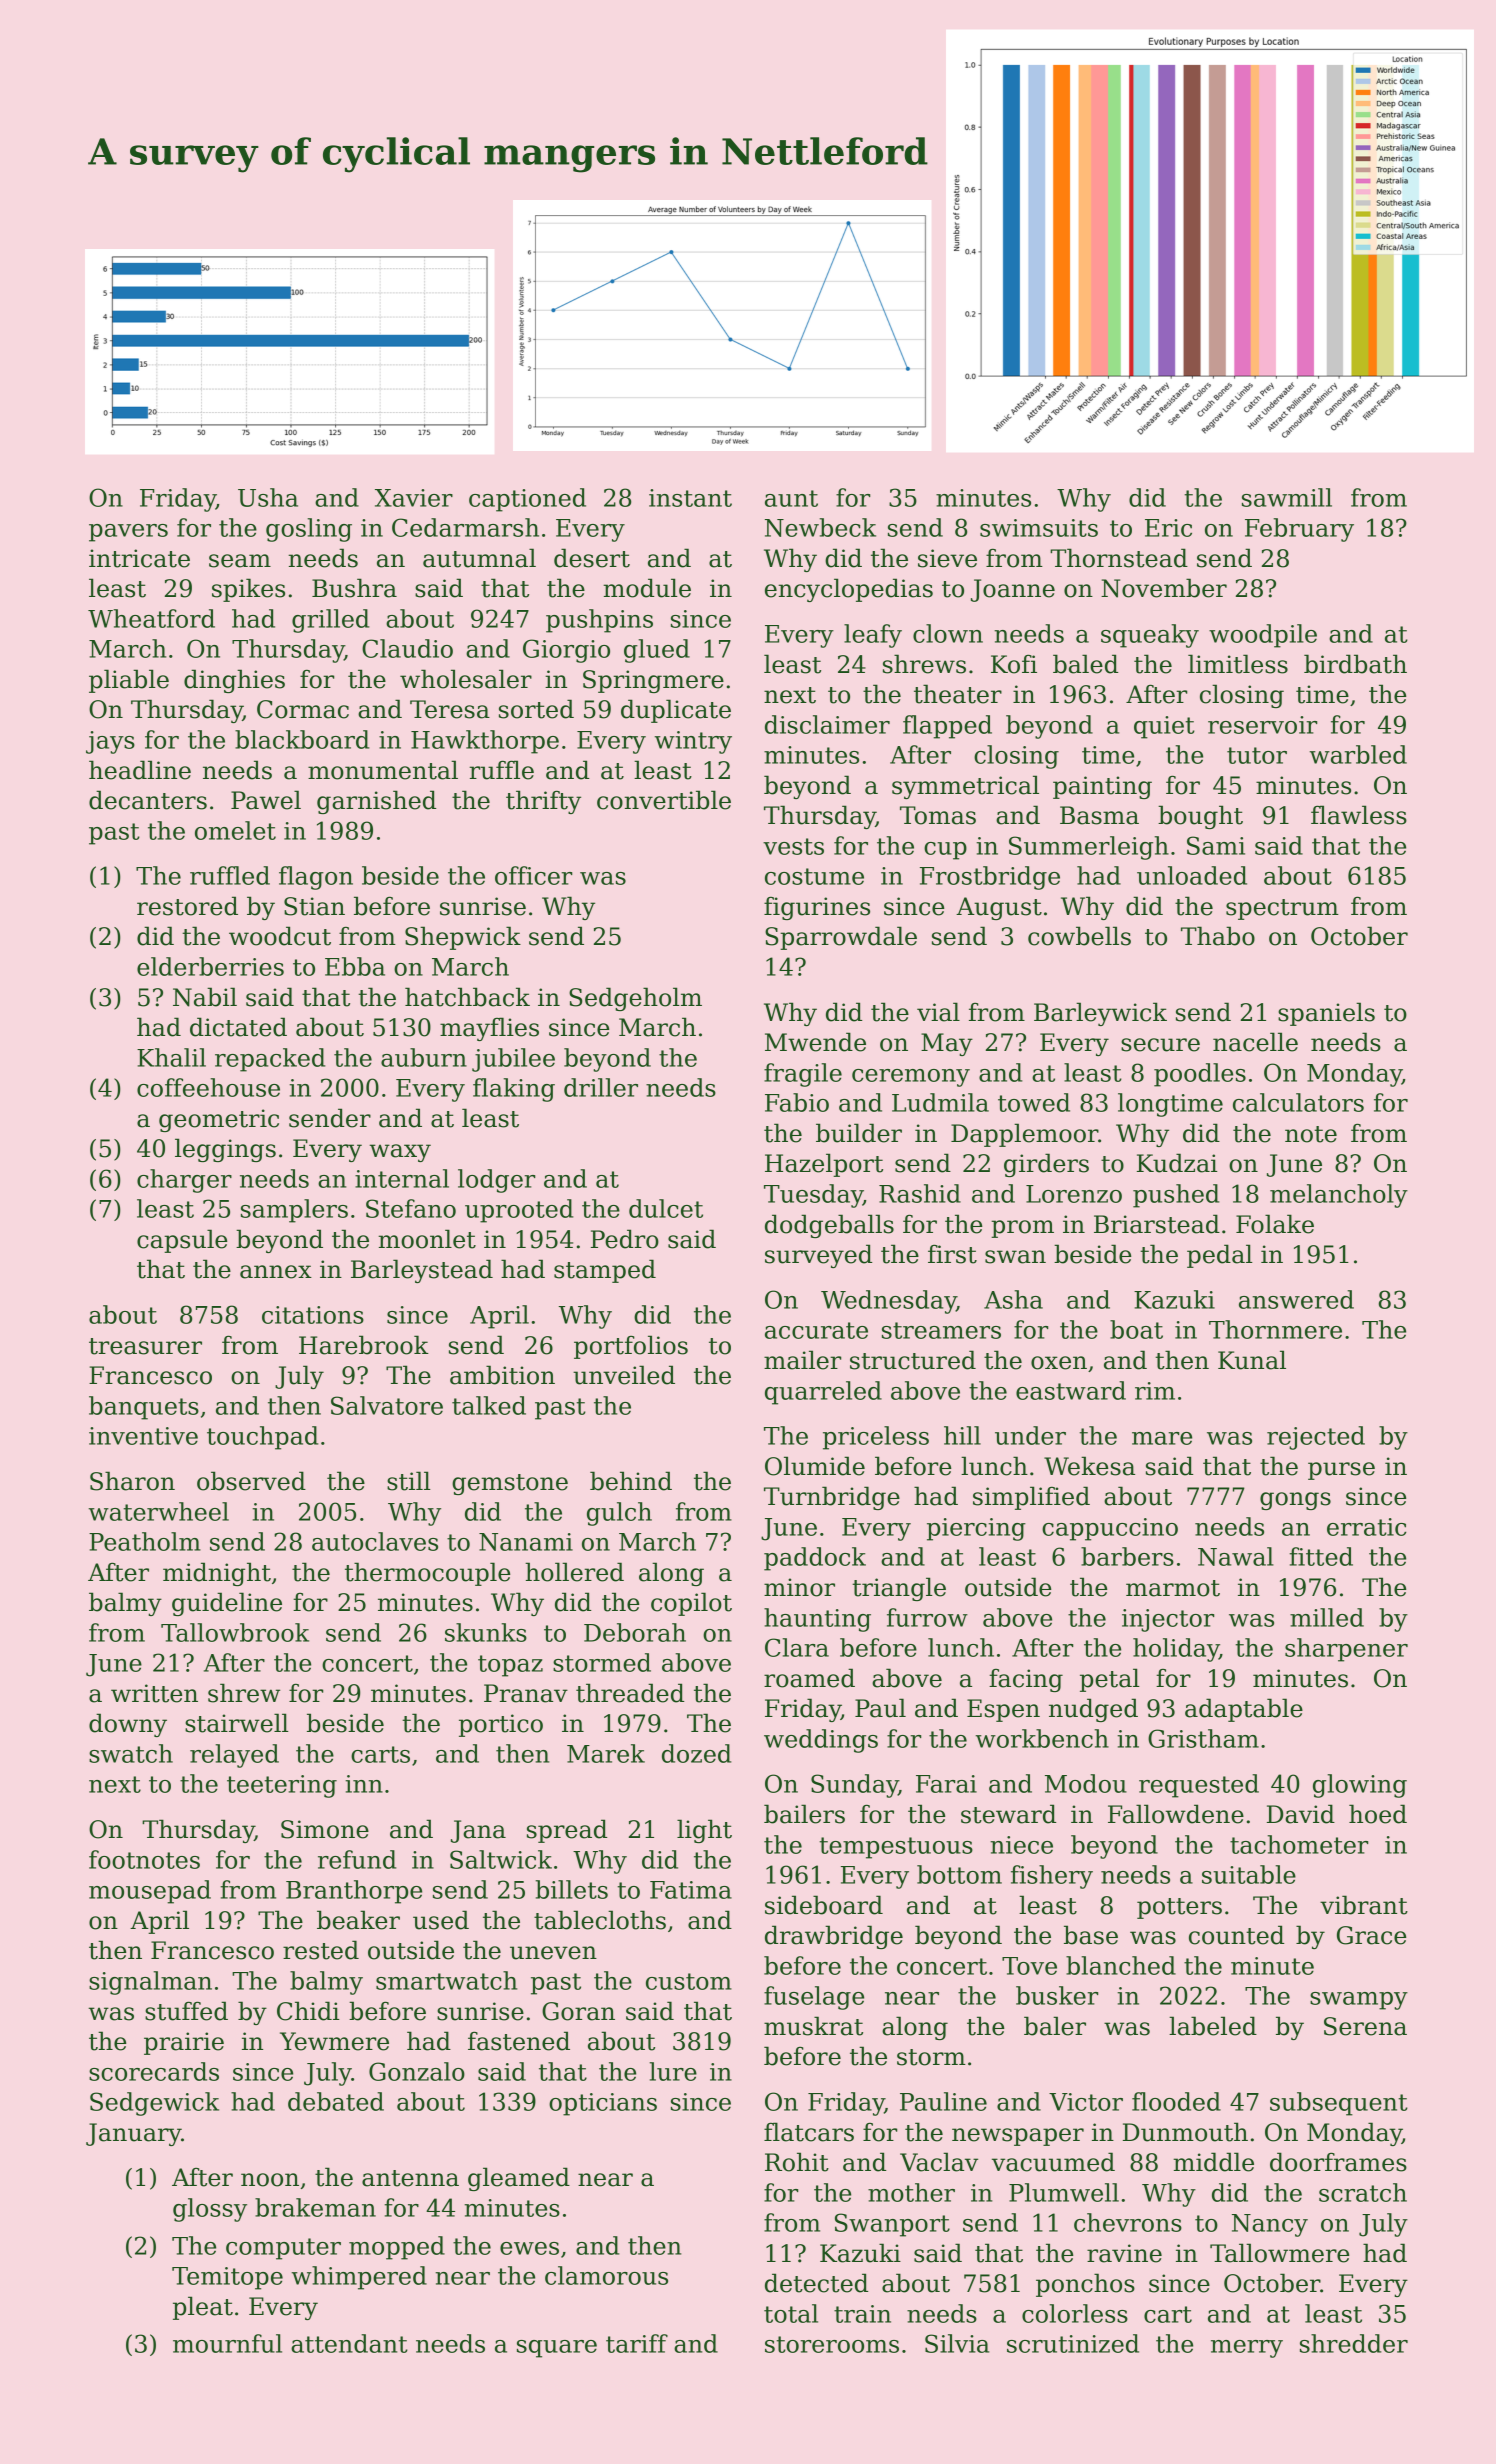 This page has height=2464, width=1496. Describe the element at coordinates (407, 648) in the page. I see `Claudio` at that location.
